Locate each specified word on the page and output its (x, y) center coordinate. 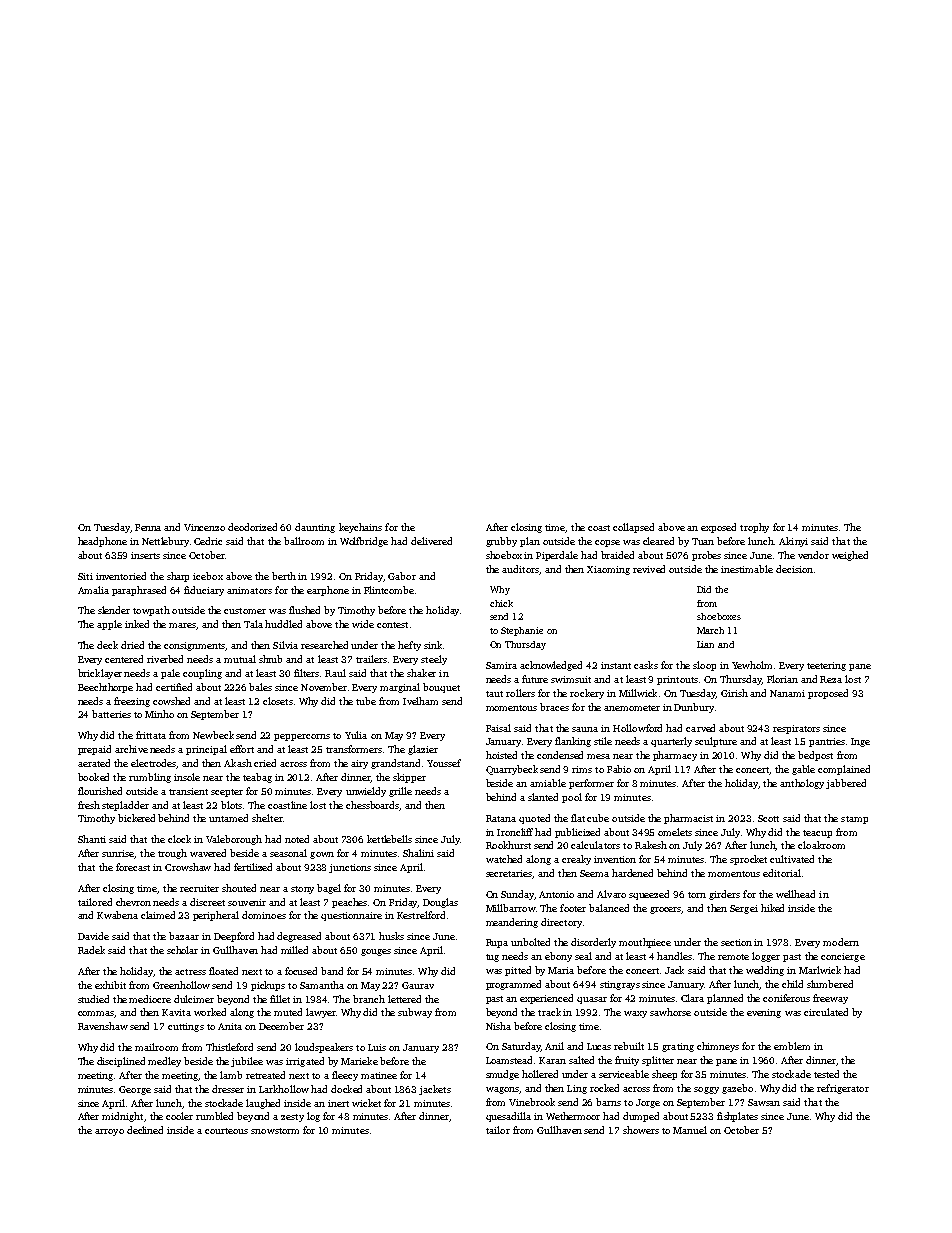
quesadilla (508, 1117)
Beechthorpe (105, 688)
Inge (860, 742)
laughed (263, 1104)
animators (249, 590)
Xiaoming (608, 570)
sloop (704, 666)
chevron (133, 902)
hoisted (501, 755)
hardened (632, 873)
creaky (576, 860)
